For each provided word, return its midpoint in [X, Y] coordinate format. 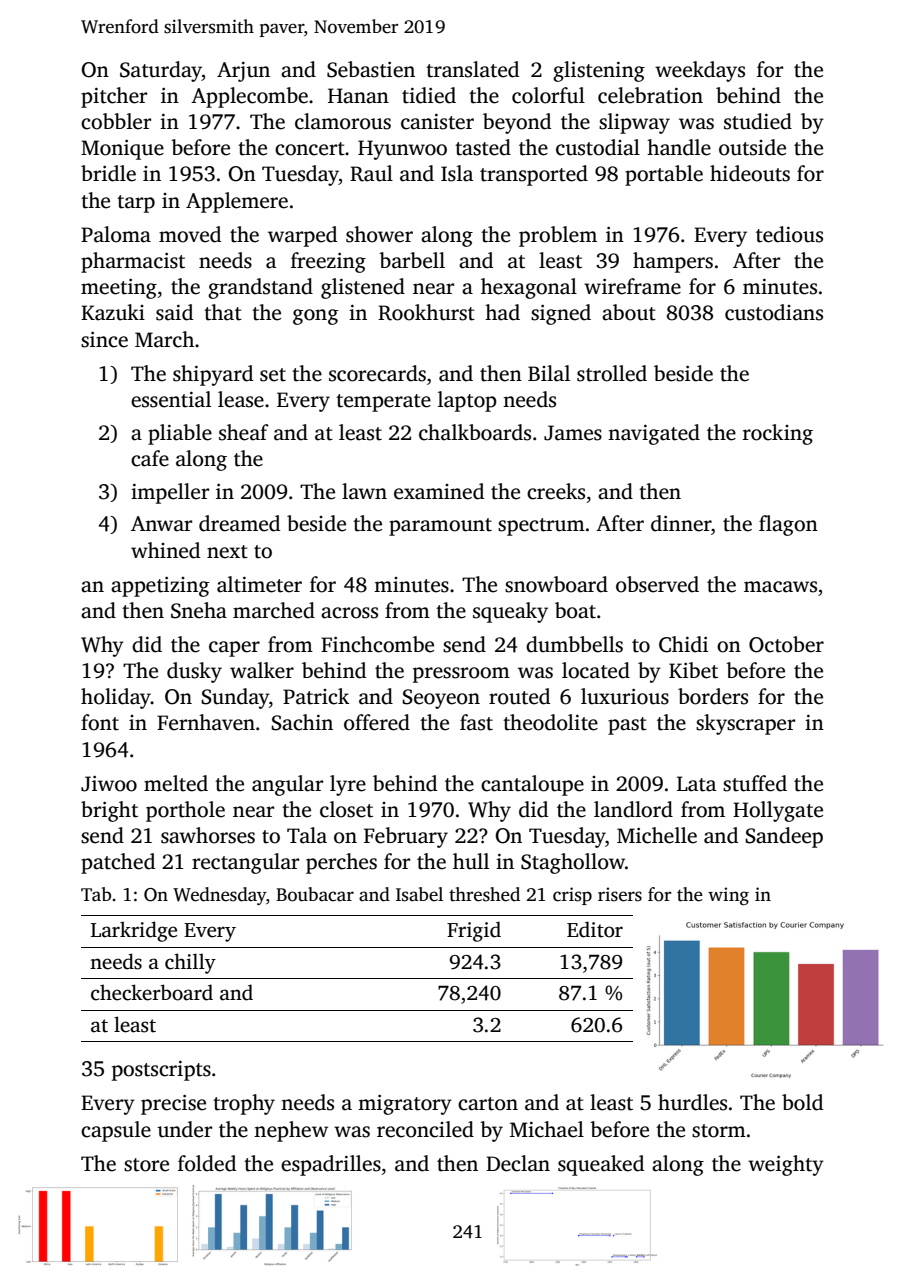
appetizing [160, 587]
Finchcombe [377, 644]
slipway [634, 123]
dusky [194, 672]
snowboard [556, 584]
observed [657, 584]
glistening [599, 71]
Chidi [683, 644]
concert [310, 149]
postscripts [161, 1071]
